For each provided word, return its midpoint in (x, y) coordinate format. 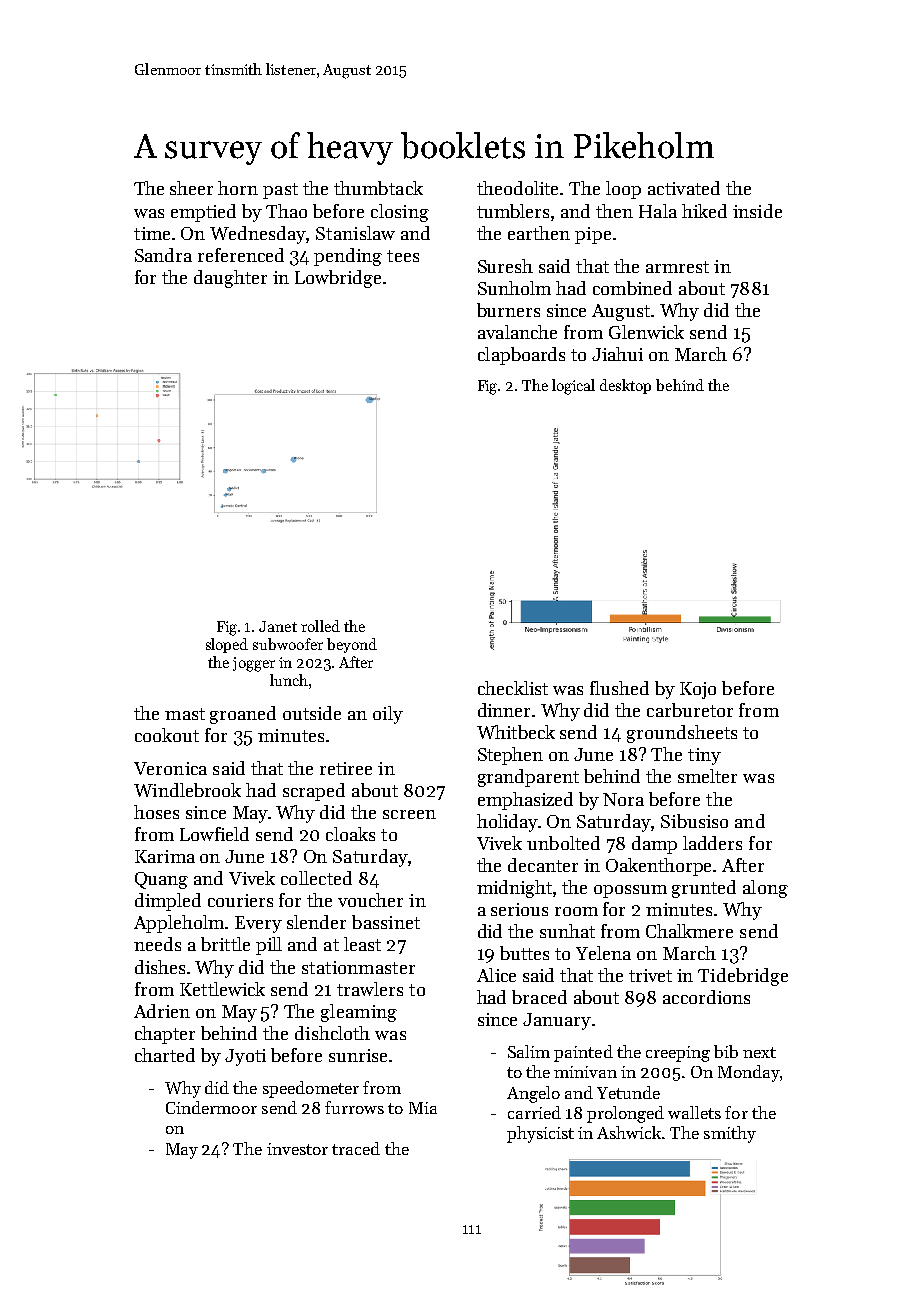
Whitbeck (516, 732)
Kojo (698, 690)
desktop (625, 386)
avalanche (517, 332)
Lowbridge (338, 279)
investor (297, 1149)
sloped (227, 645)
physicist (540, 1134)
